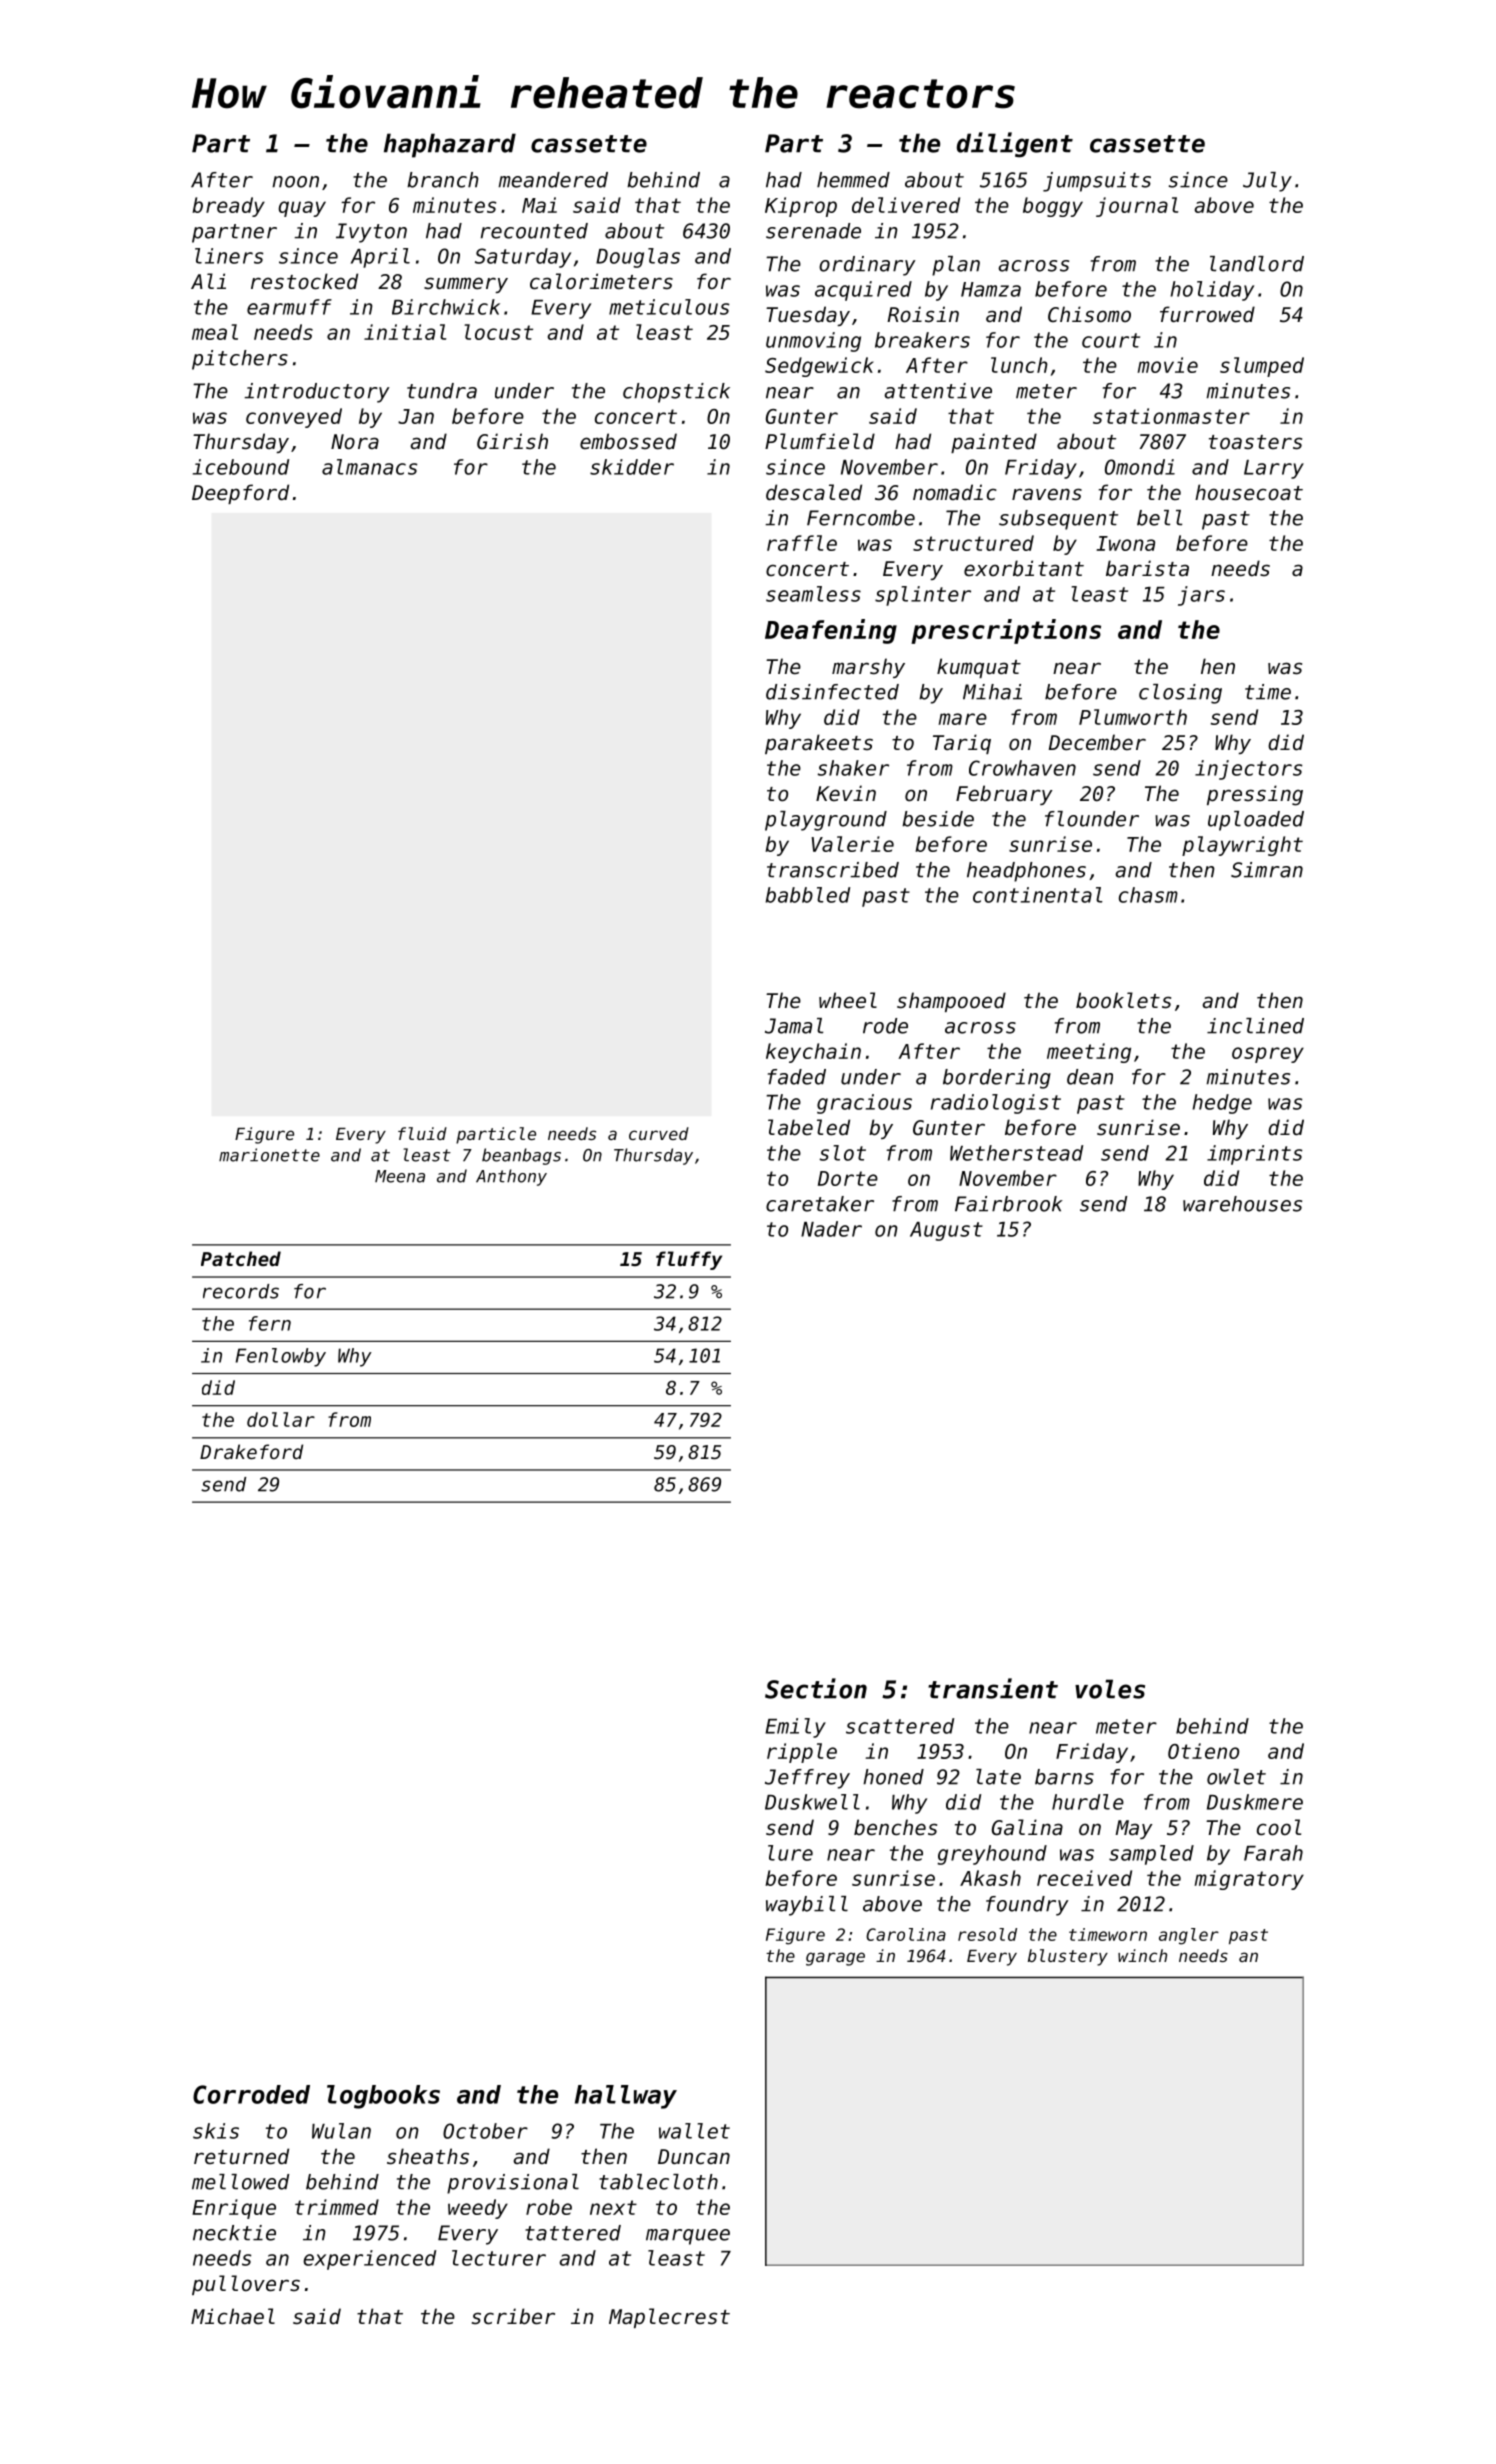 The height and width of the screenshot is (2464, 1496). Describe the element at coordinates (1267, 182) in the screenshot. I see `July` at that location.
